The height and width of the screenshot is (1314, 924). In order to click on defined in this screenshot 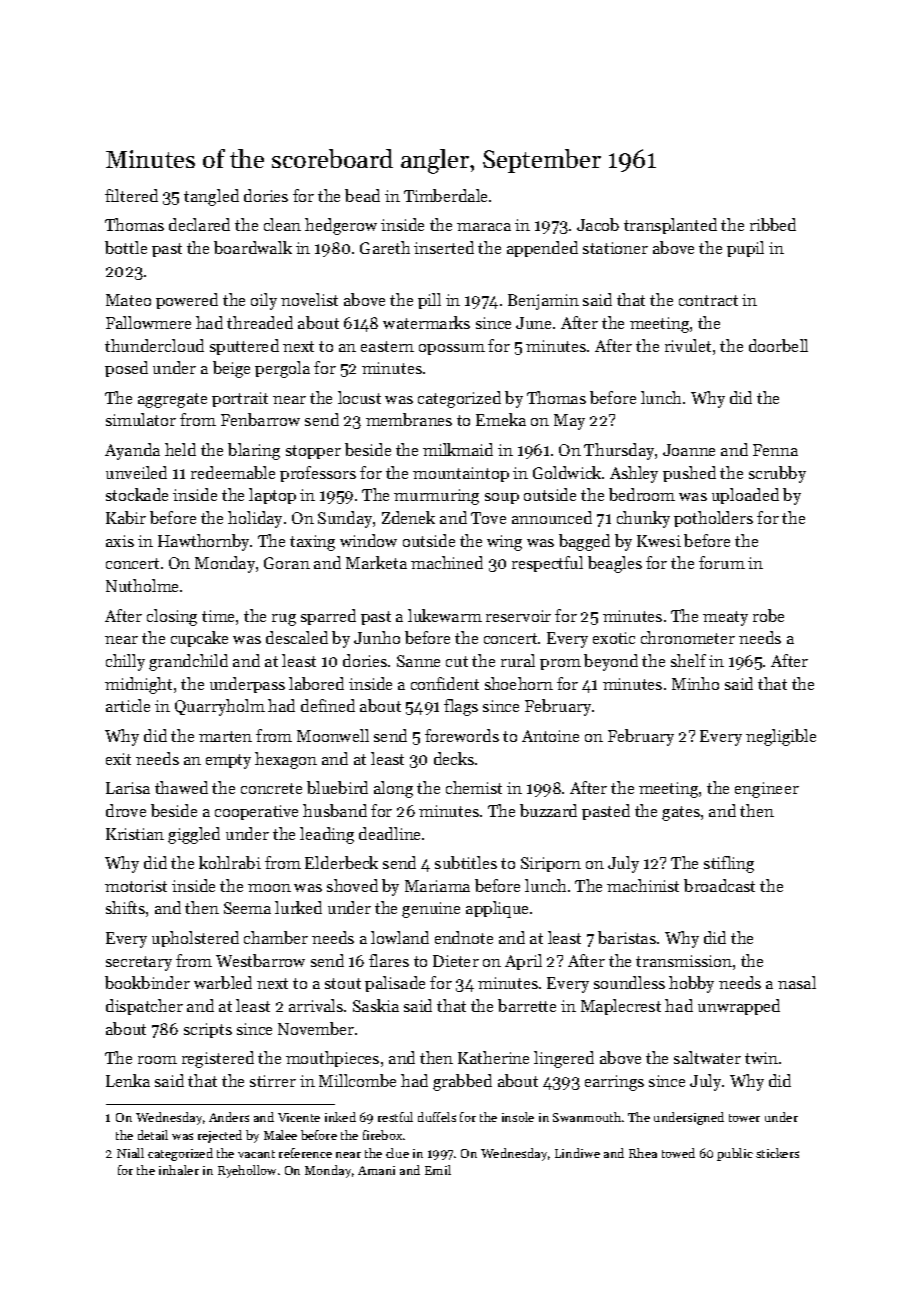, I will do `click(328, 705)`.
